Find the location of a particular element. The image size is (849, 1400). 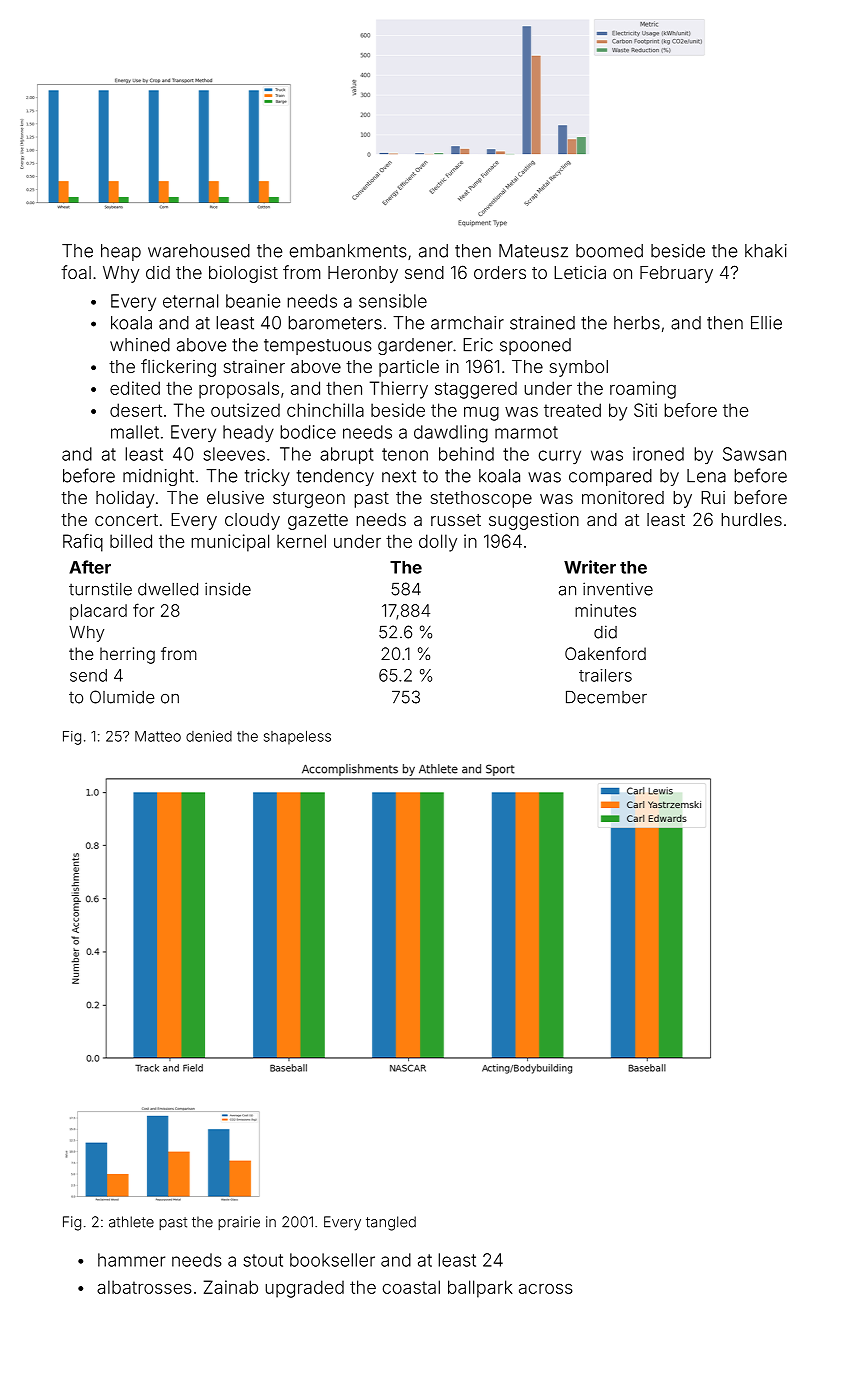

Matteo is located at coordinates (158, 736).
